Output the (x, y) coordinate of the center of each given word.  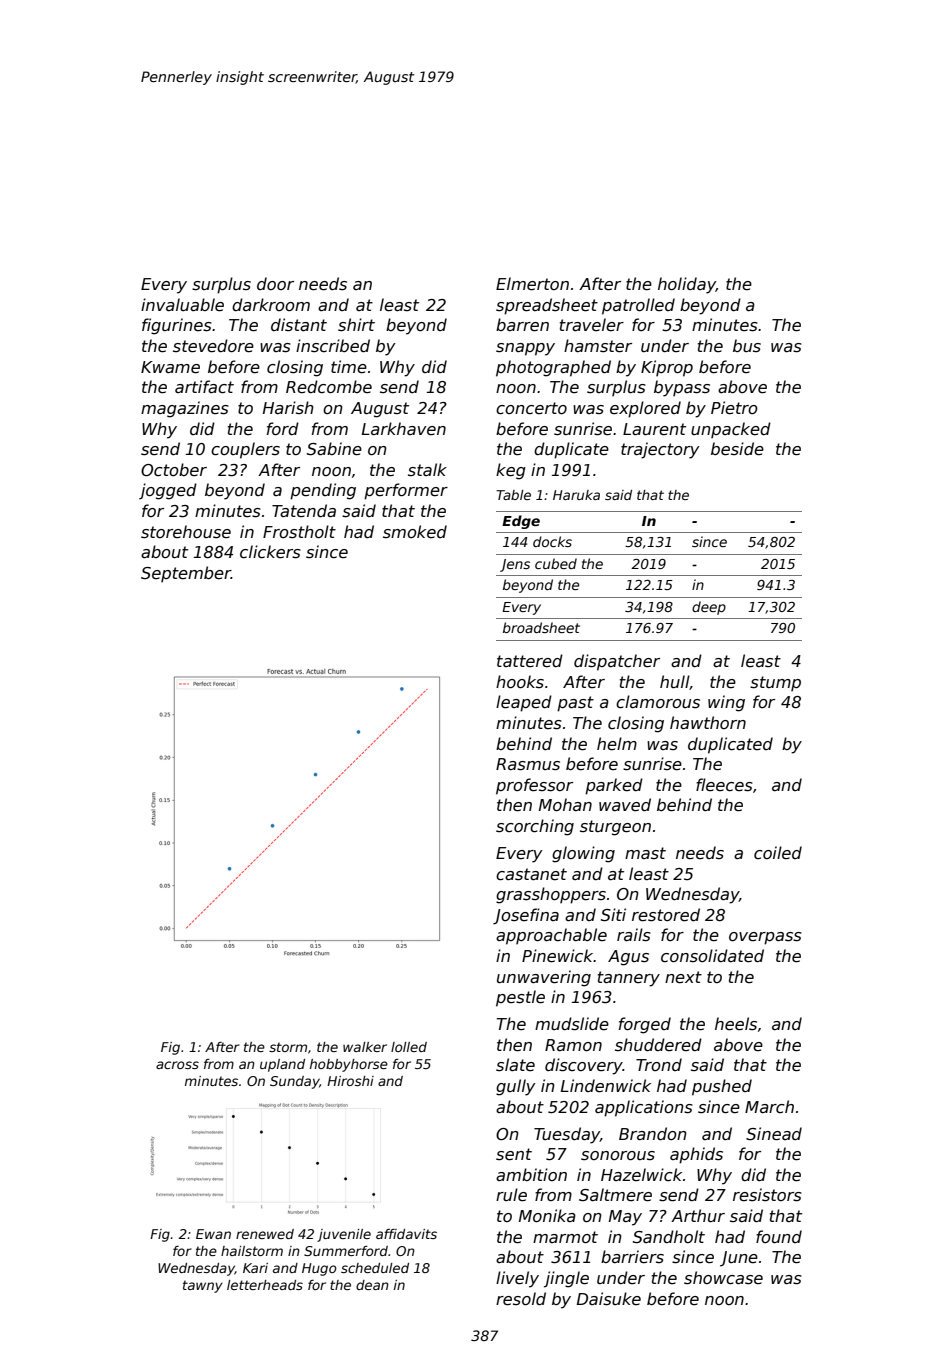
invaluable (182, 305)
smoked (415, 531)
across (177, 1065)
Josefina (526, 916)
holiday (687, 285)
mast (645, 853)
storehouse (186, 532)
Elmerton (532, 284)
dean (372, 1285)
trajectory (660, 450)
